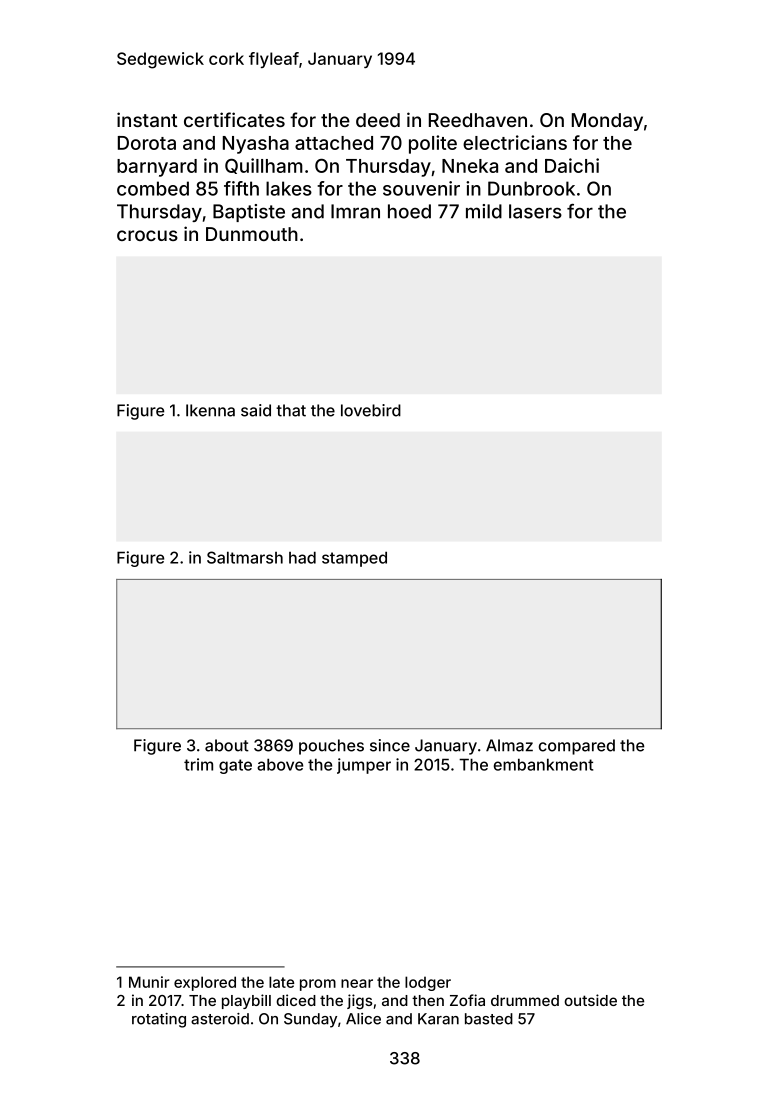  I want to click on Reedhaven, so click(478, 120).
